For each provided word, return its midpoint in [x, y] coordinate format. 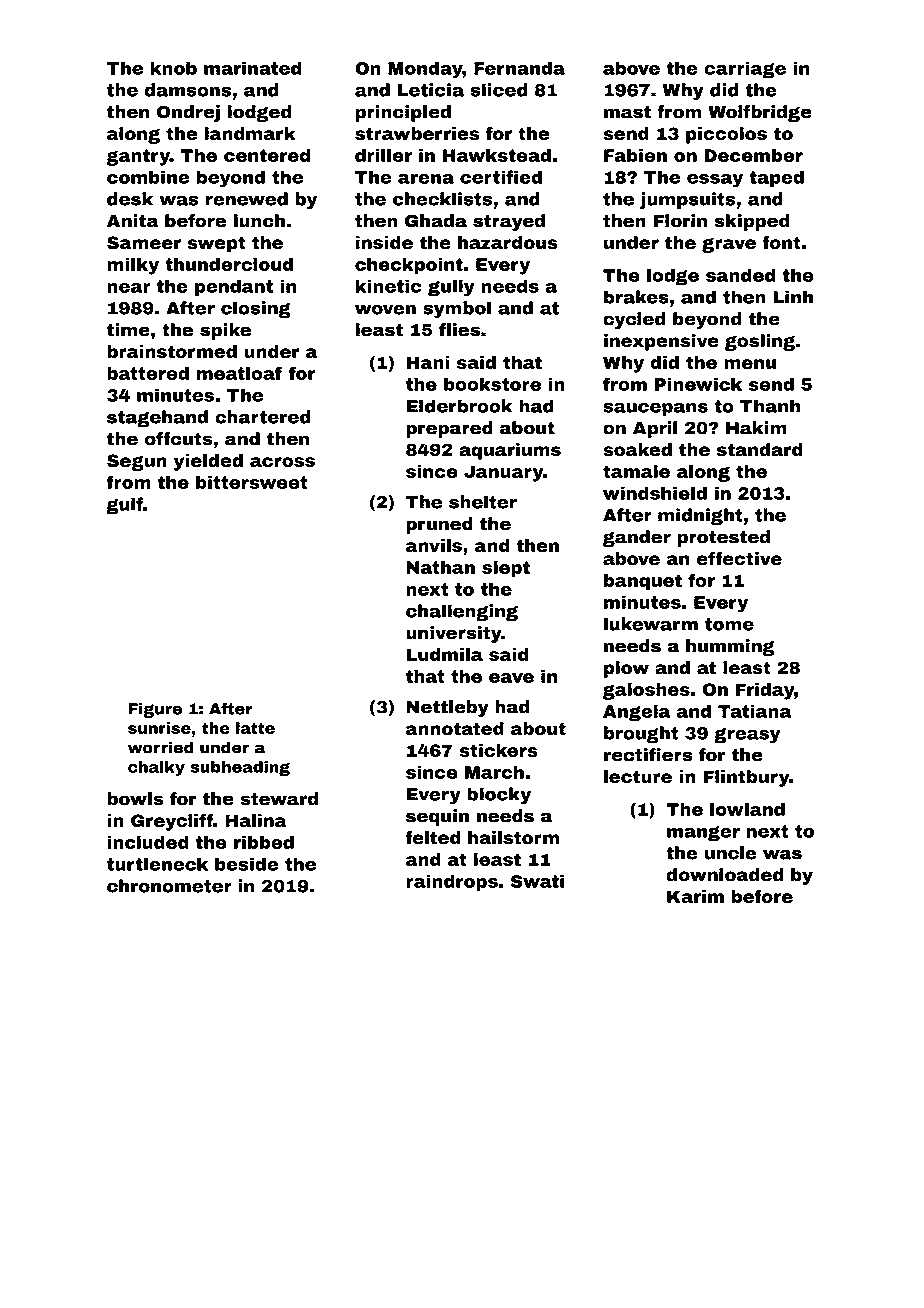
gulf [124, 506]
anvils [434, 545]
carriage [745, 70]
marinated [252, 68]
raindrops [452, 882]
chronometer [169, 886]
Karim [695, 896]
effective [739, 559]
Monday [425, 70]
